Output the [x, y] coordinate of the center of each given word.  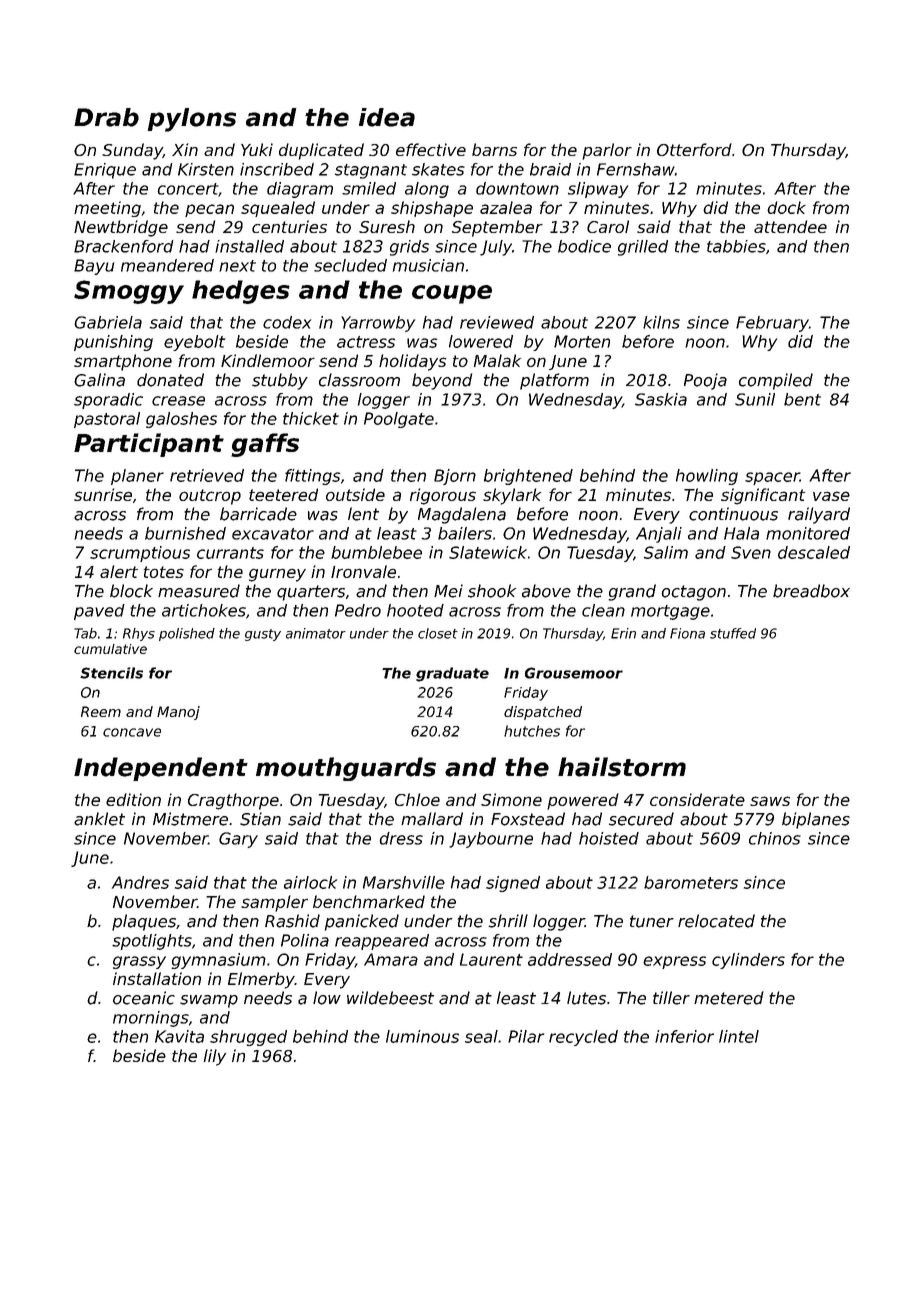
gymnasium [218, 961]
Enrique [105, 171]
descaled [814, 552]
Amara [391, 959]
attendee [790, 226]
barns [494, 149]
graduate [452, 674]
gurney [277, 575]
